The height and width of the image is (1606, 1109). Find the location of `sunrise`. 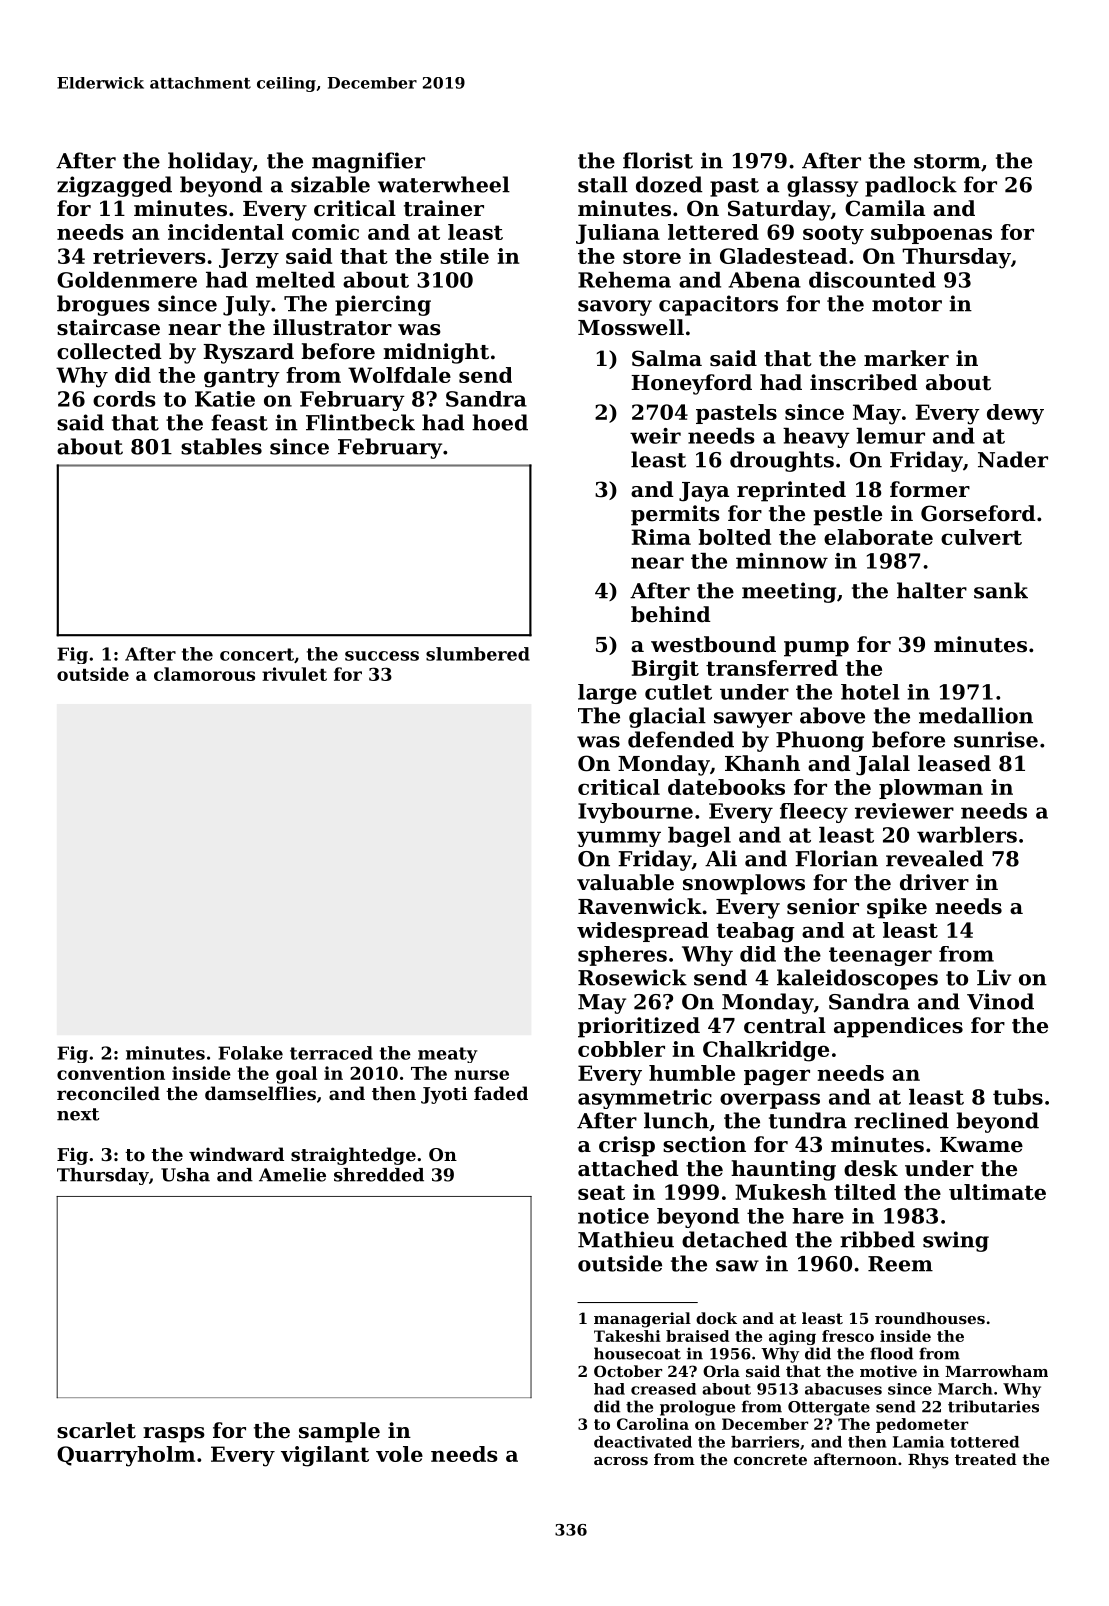

sunrise is located at coordinates (996, 739).
